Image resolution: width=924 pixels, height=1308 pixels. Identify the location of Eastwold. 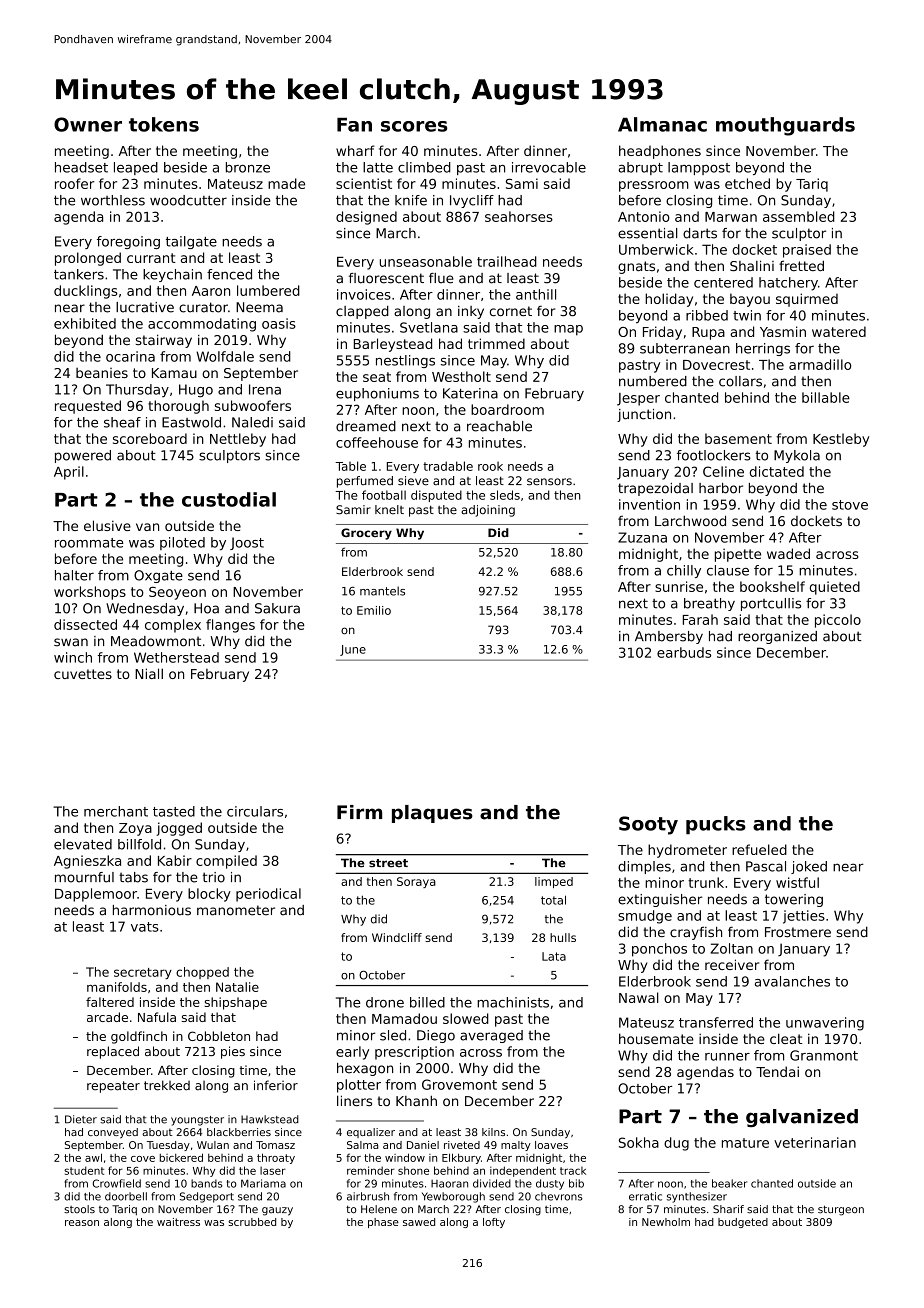
(191, 422).
